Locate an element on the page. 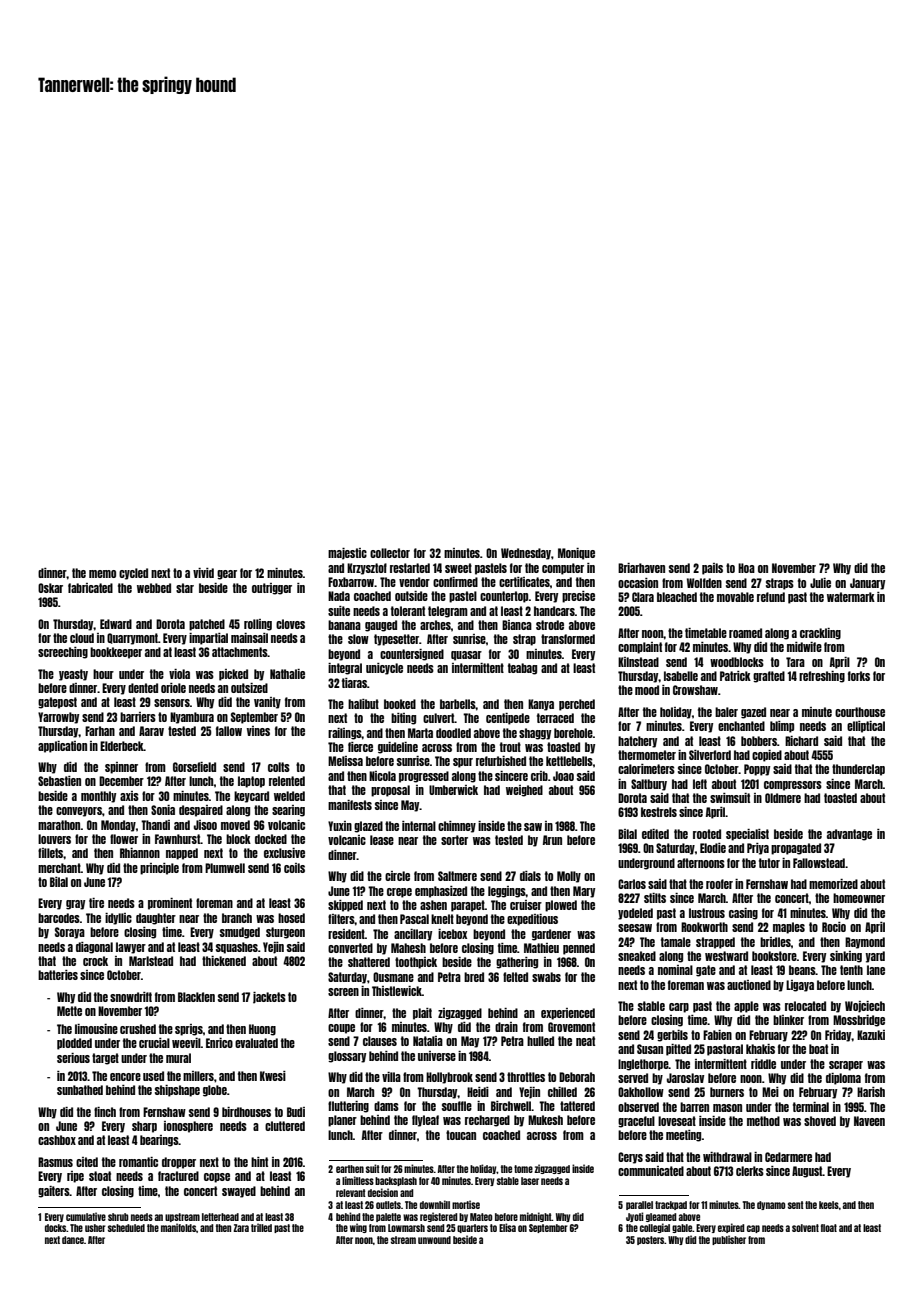 The width and height of the page is (924, 1308). dials is located at coordinates (530, 876).
